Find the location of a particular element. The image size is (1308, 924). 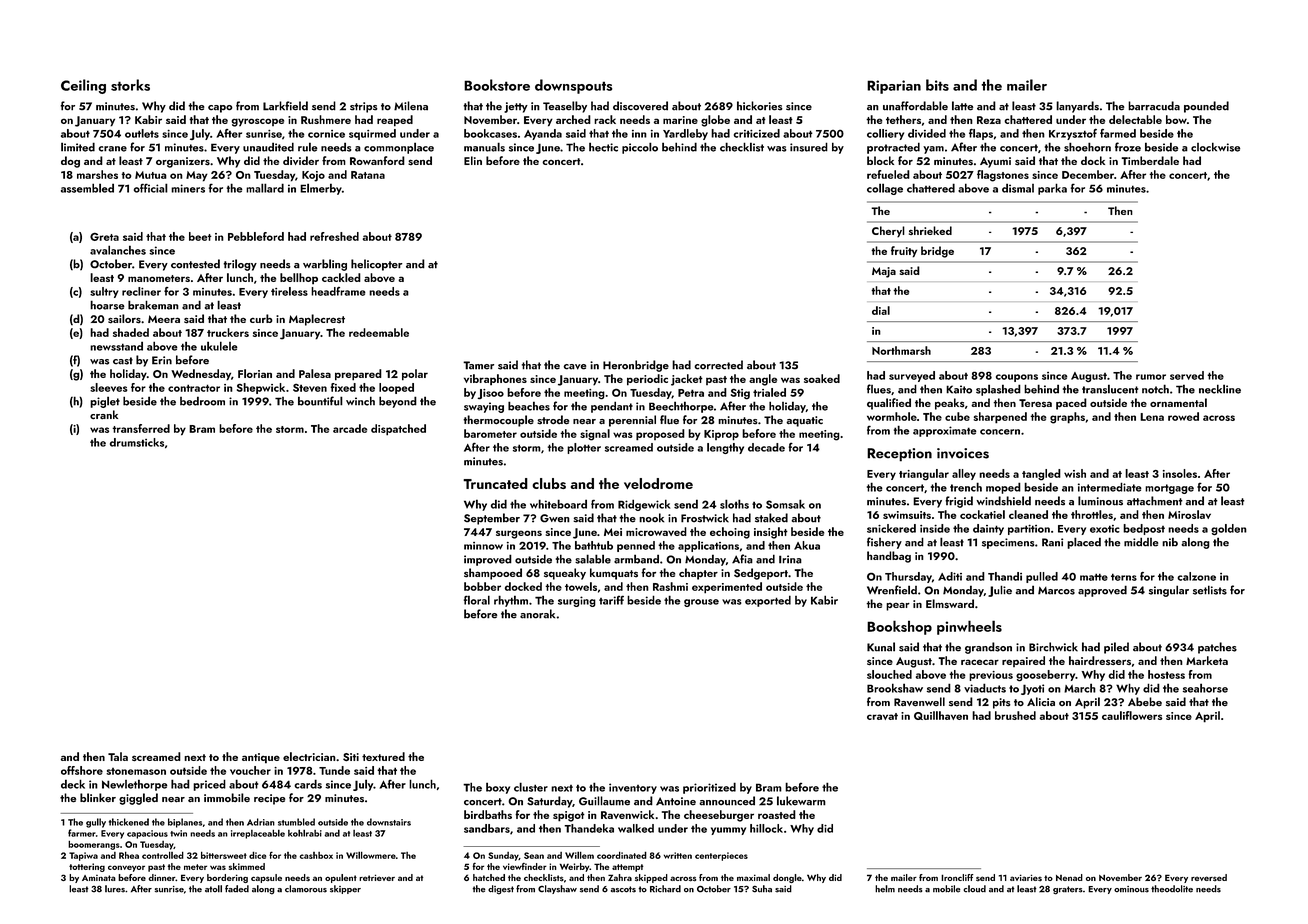

viaducts is located at coordinates (985, 688).
